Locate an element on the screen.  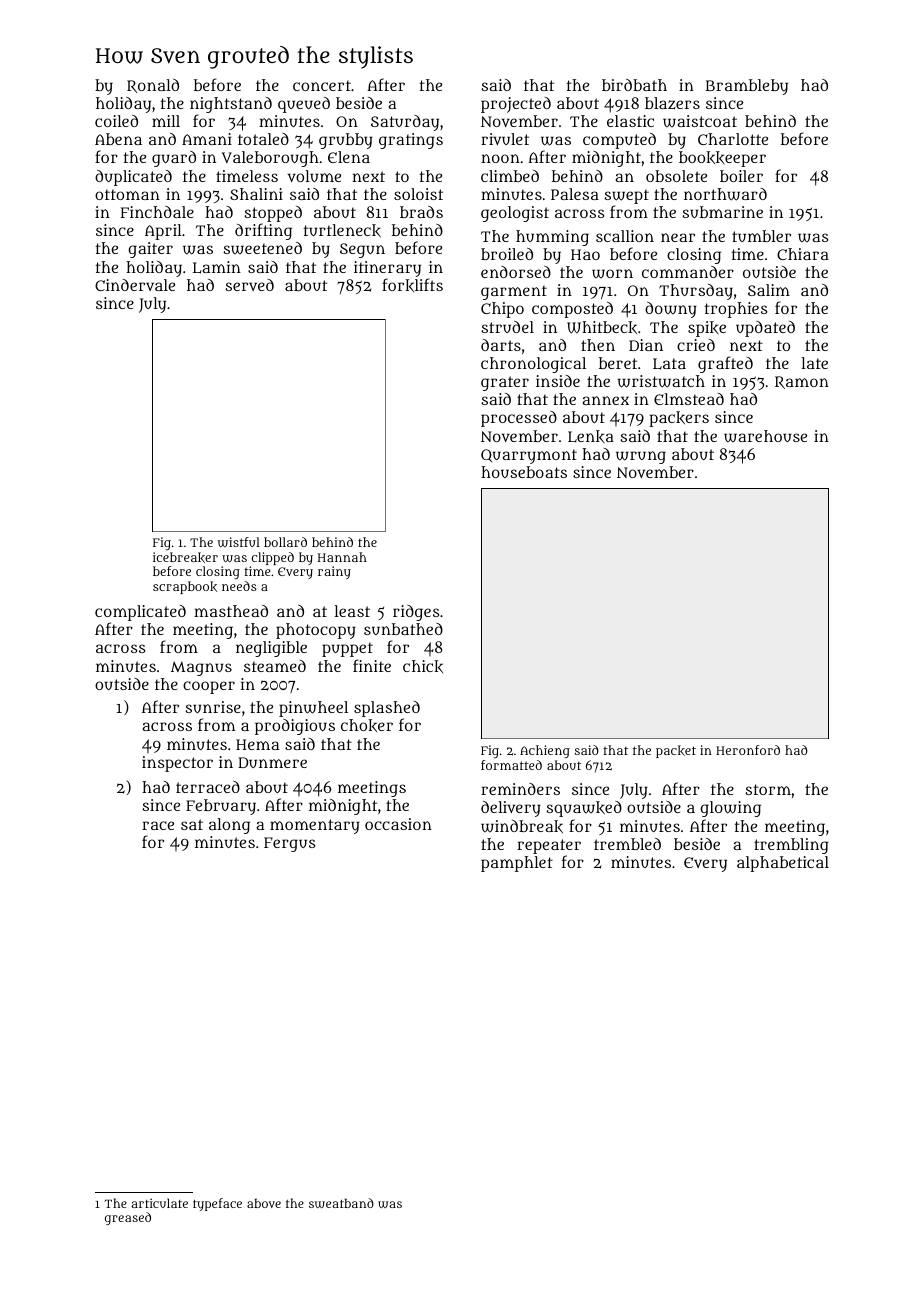
gratings is located at coordinates (411, 141).
